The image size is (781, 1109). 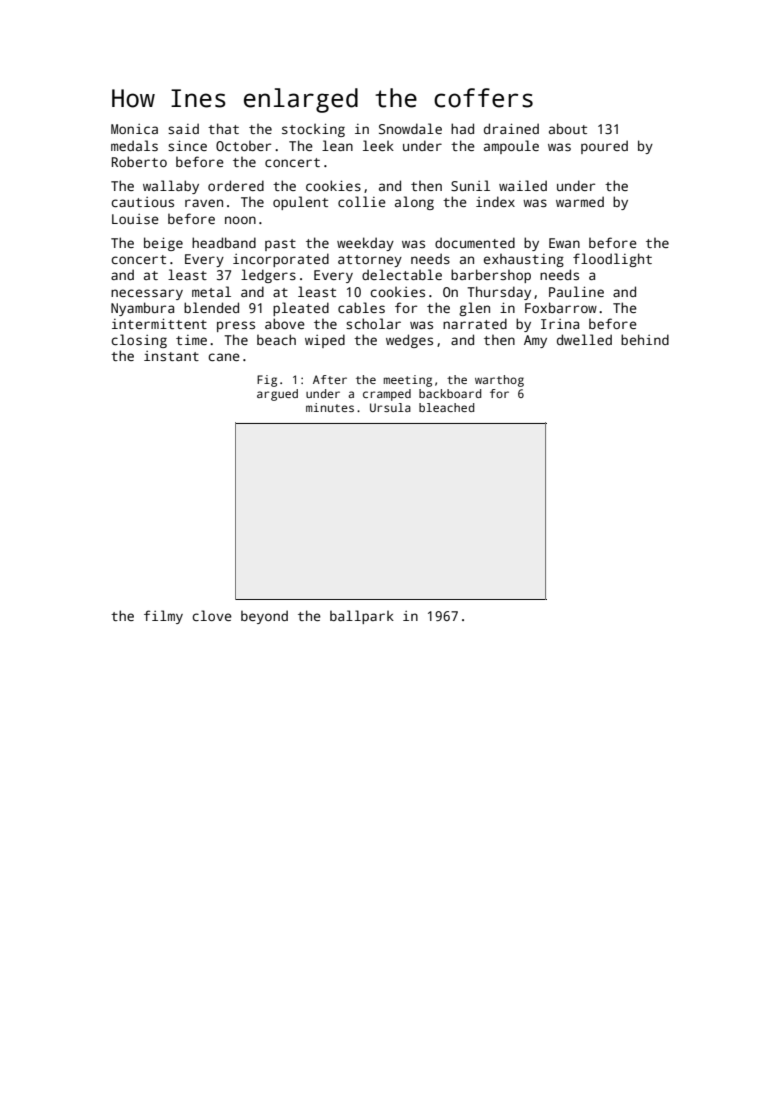 I want to click on minutes, so click(x=330, y=407).
